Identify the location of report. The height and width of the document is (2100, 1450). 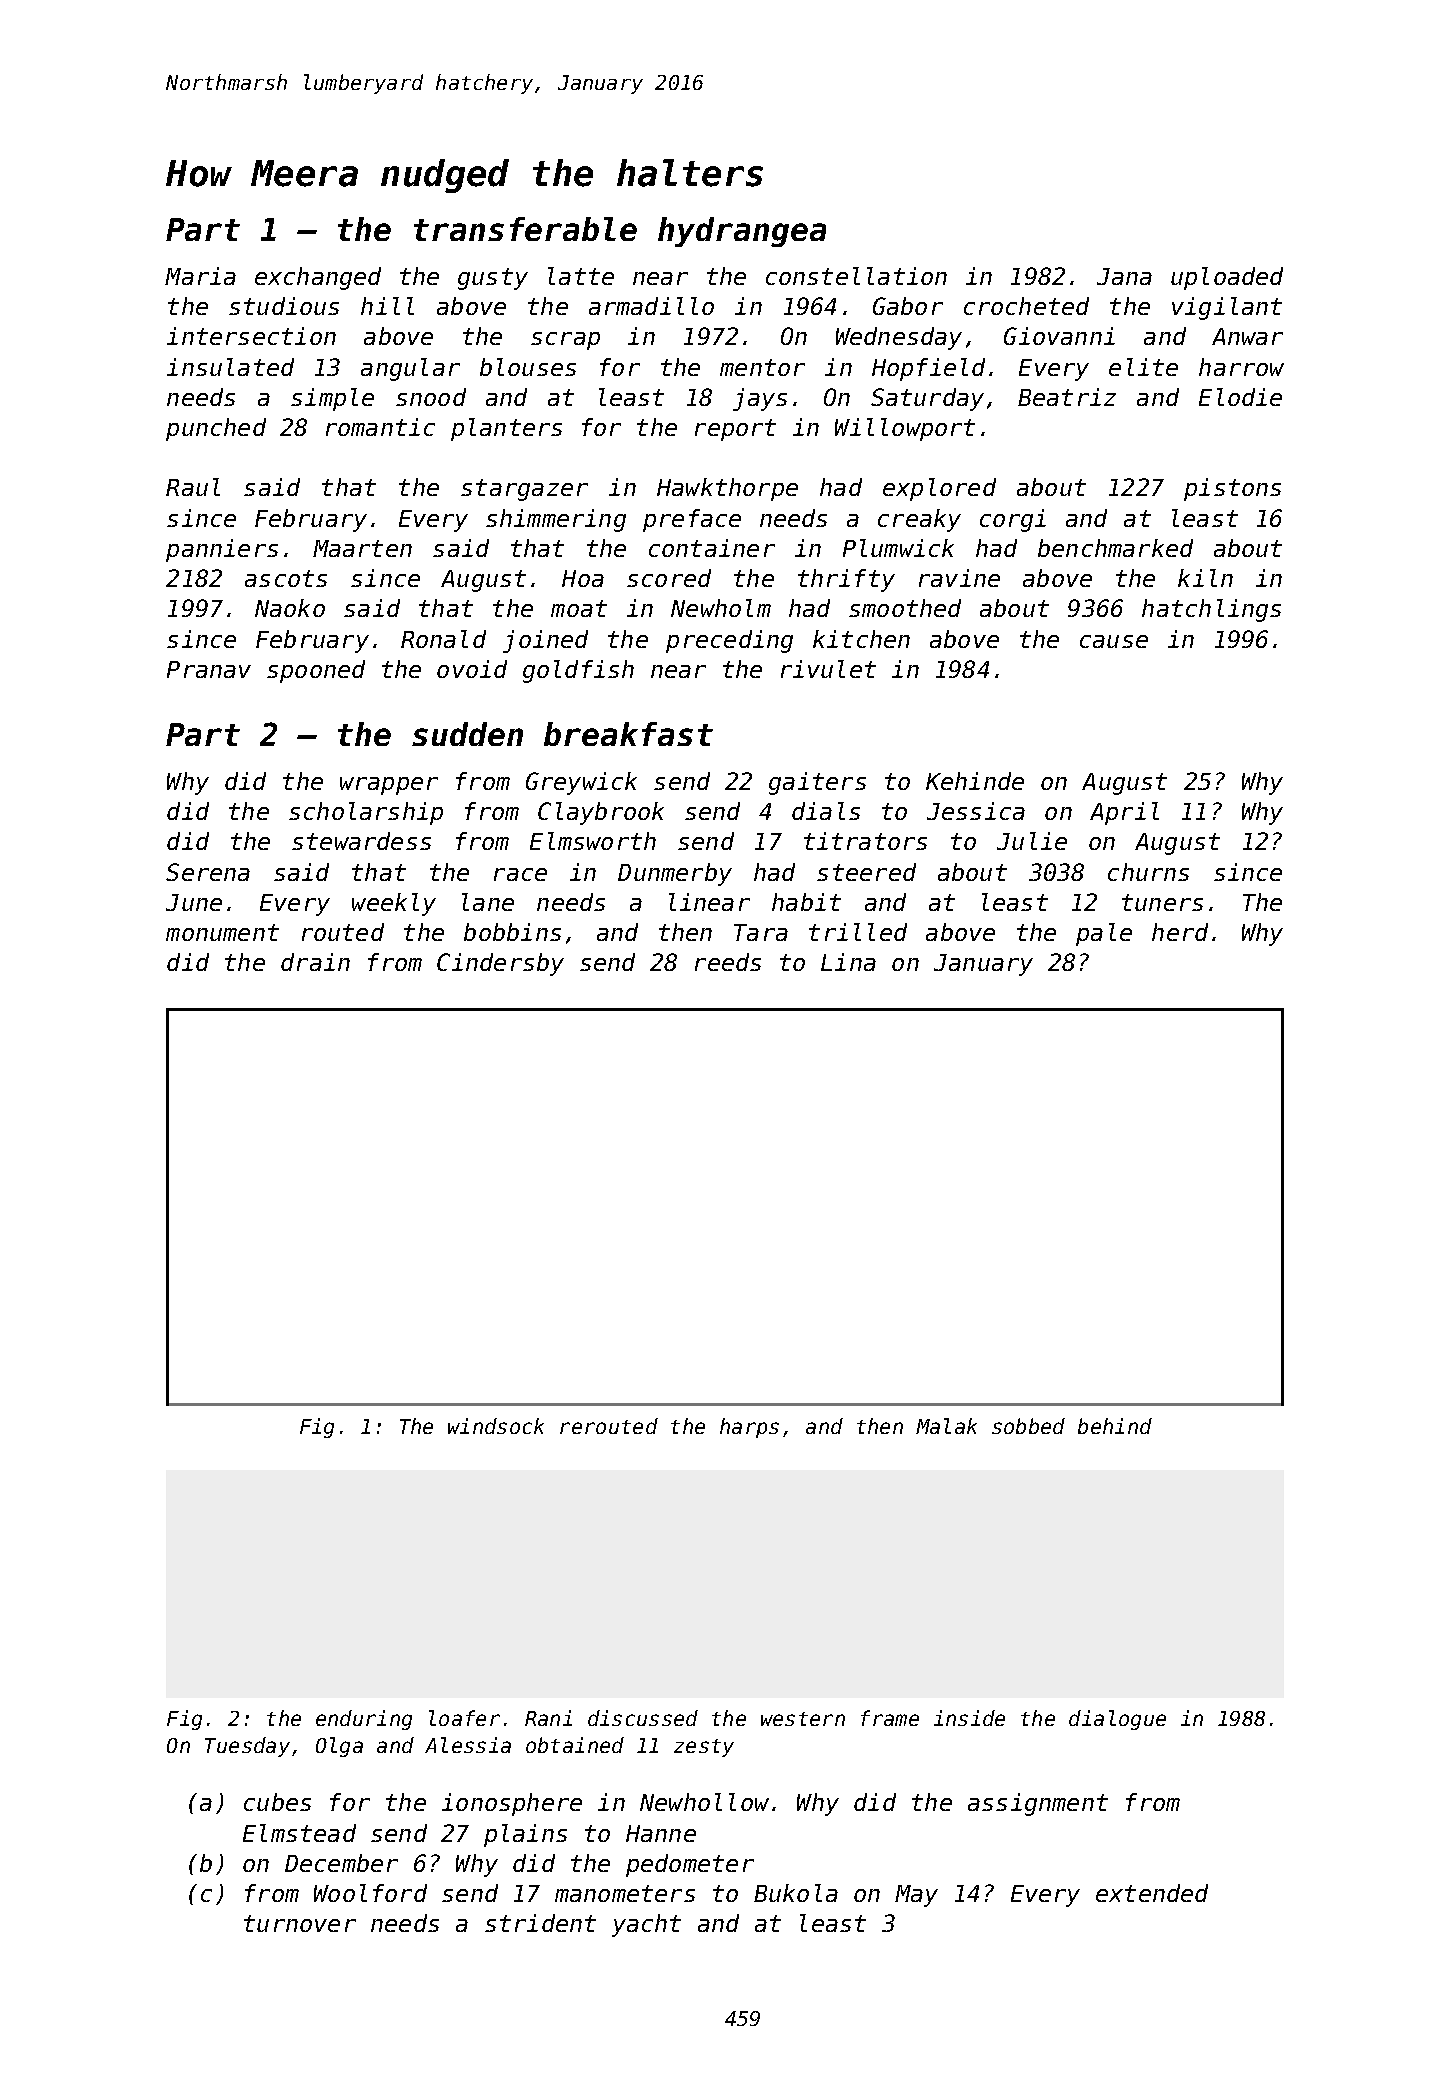
(735, 430).
